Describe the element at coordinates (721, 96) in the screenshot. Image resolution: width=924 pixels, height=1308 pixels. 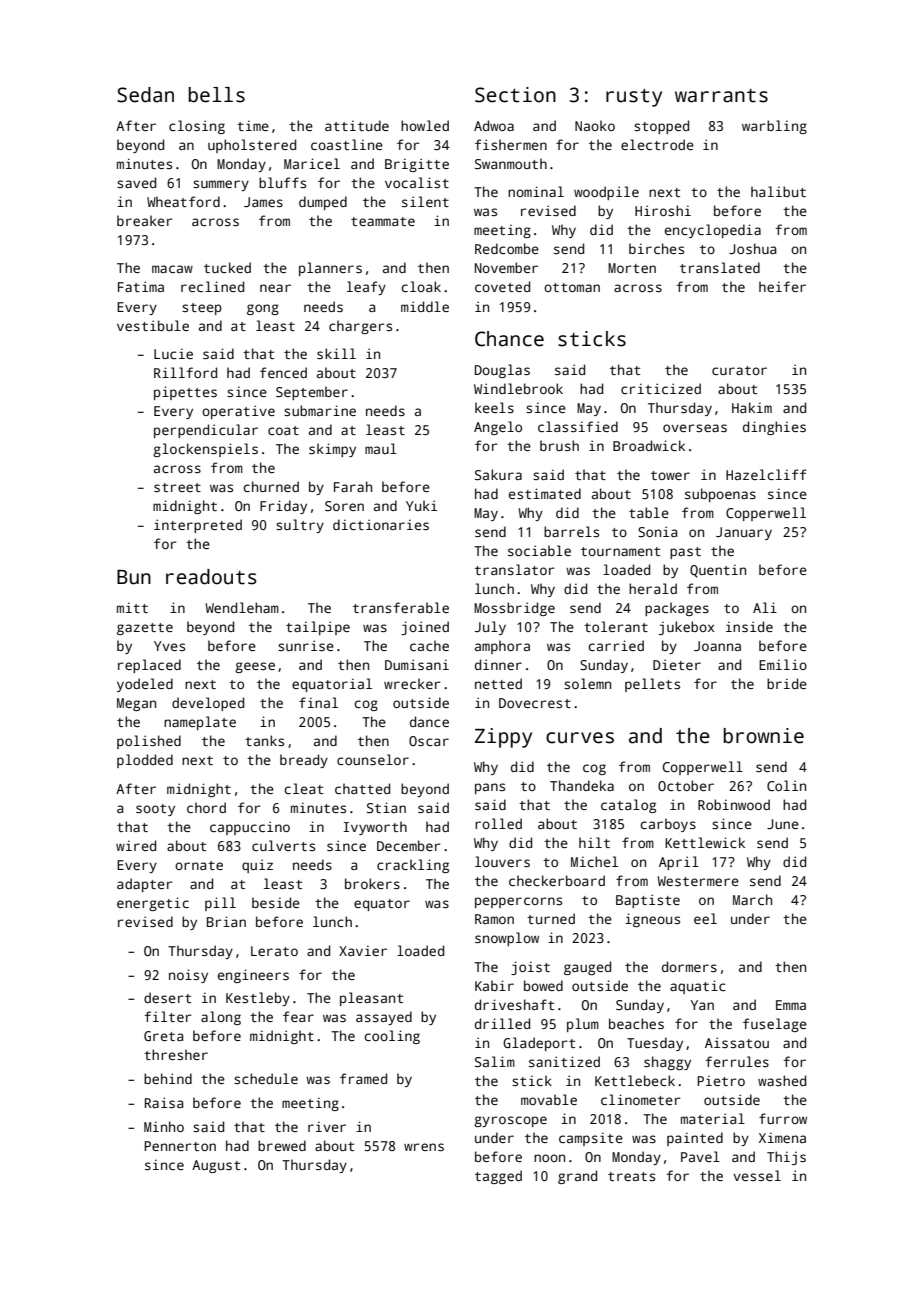
I see `warrants` at that location.
